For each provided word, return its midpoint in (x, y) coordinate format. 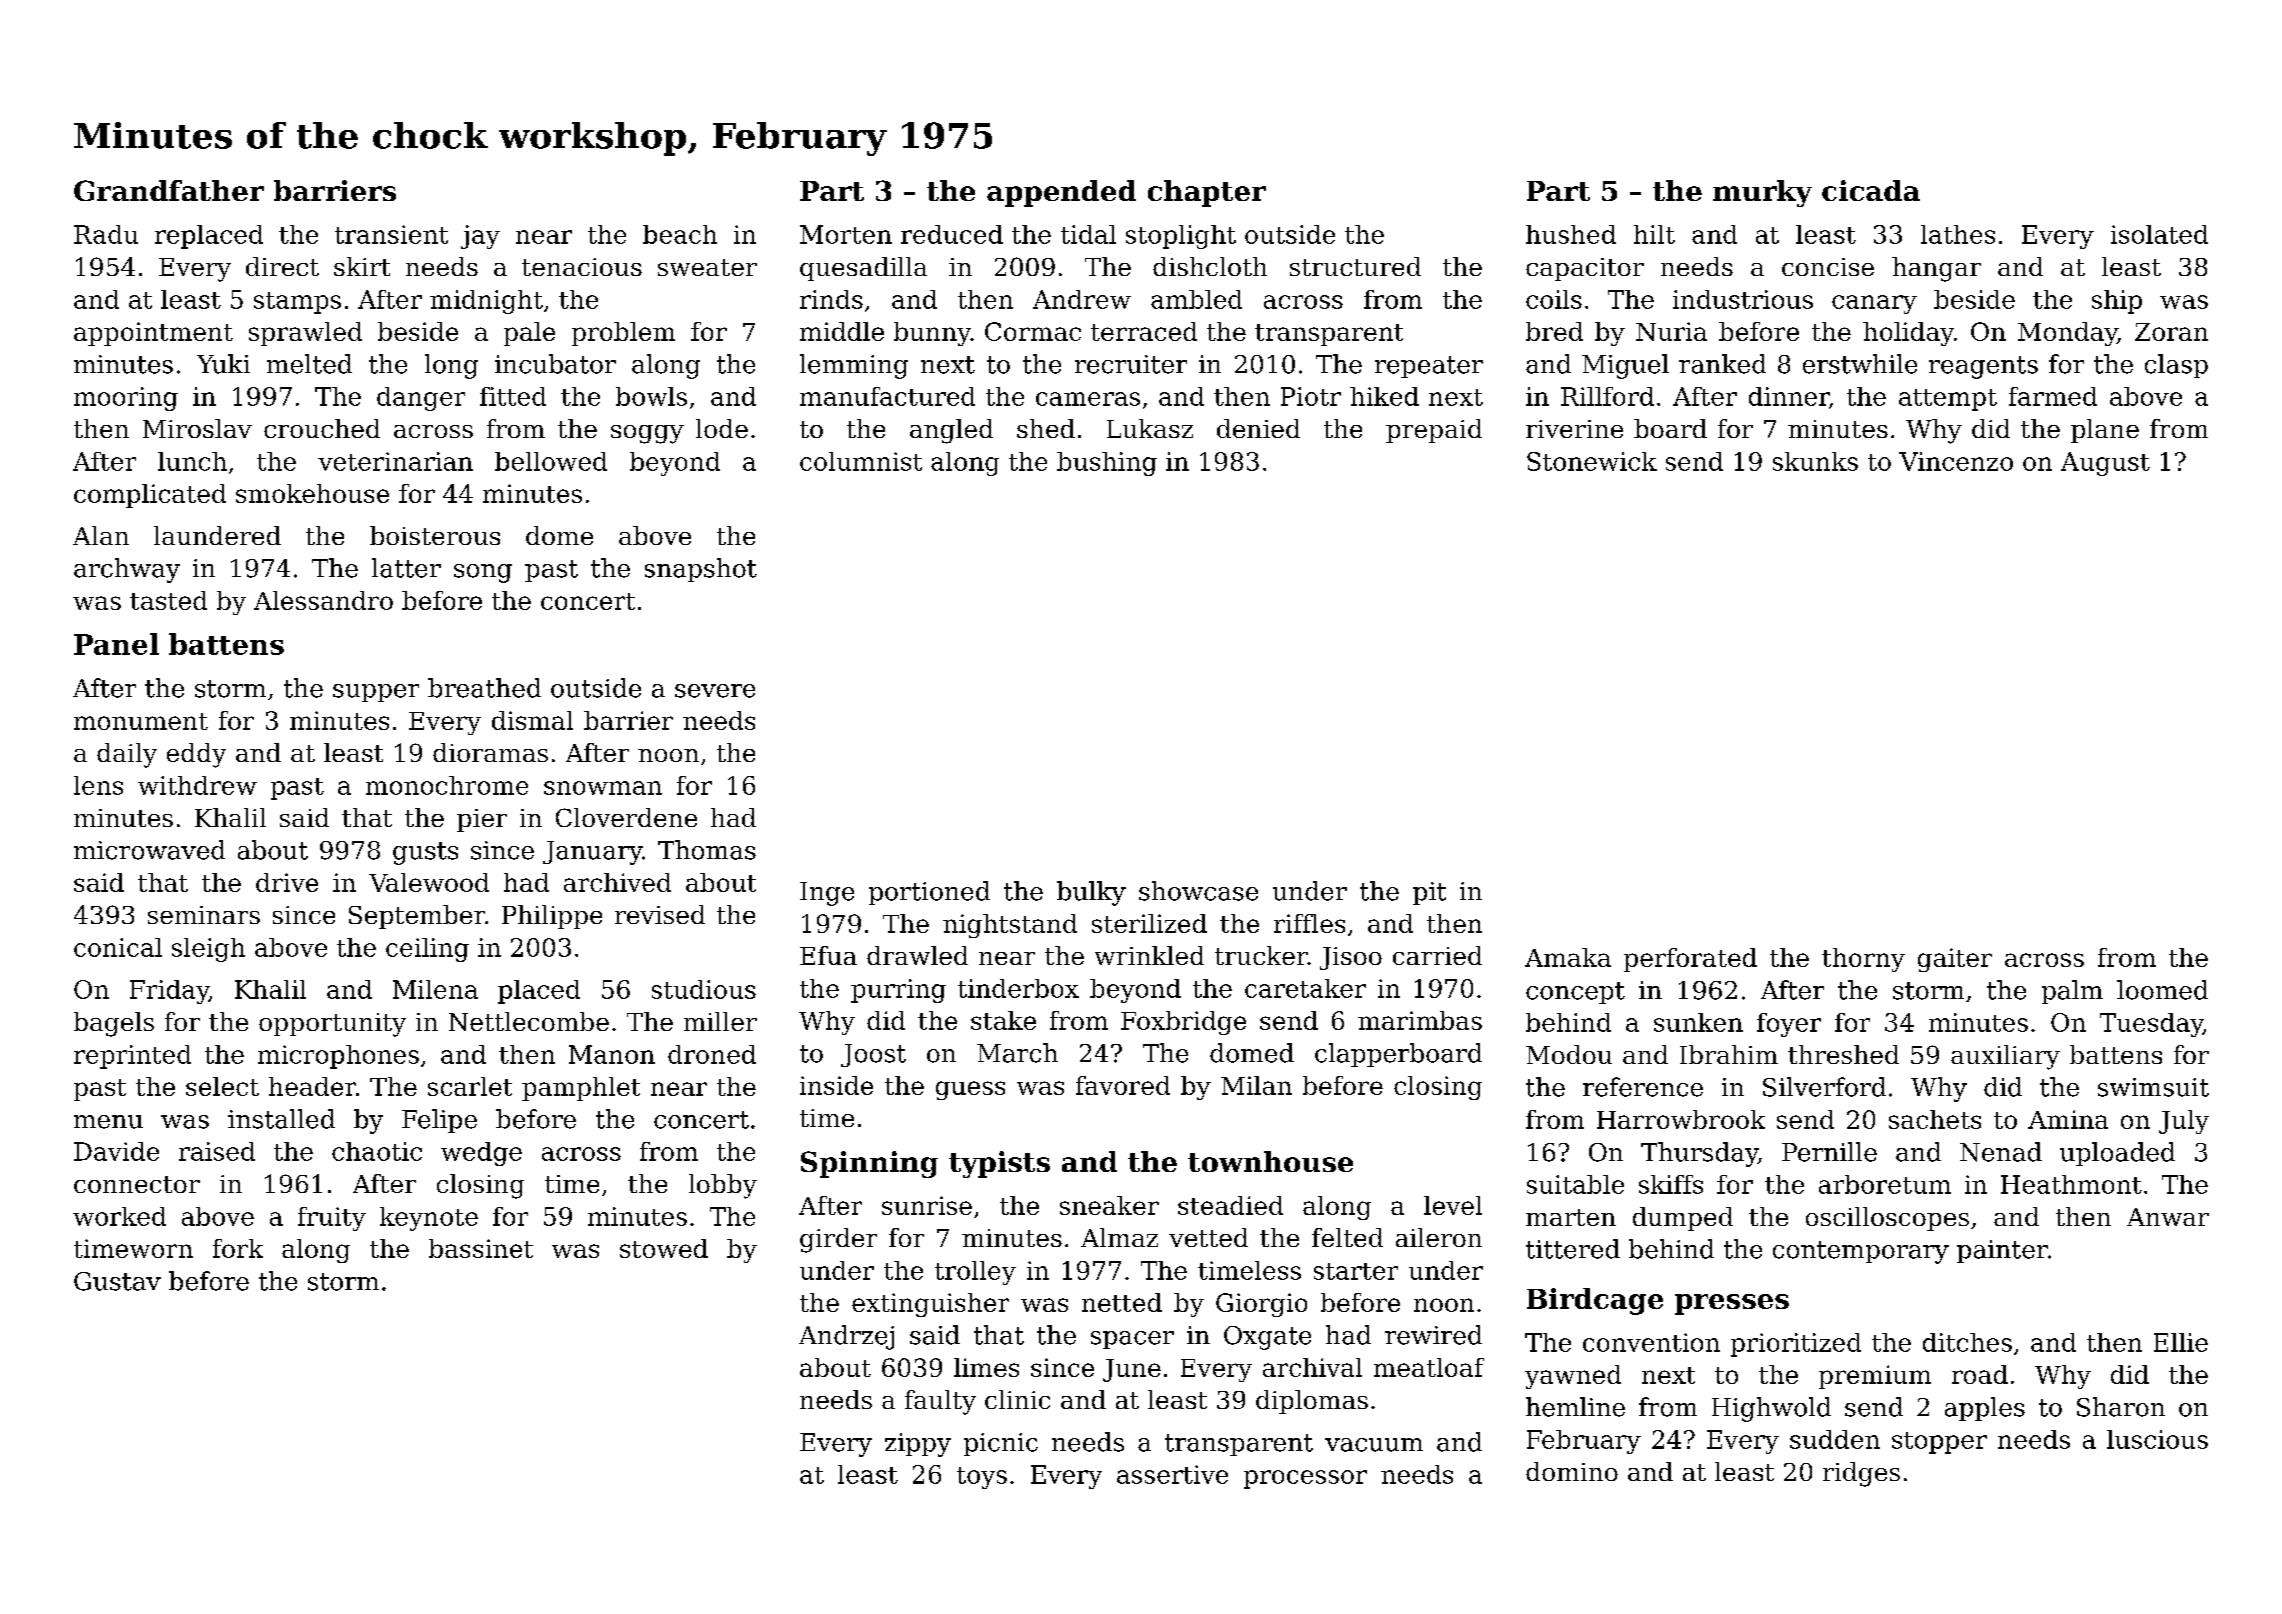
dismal (532, 720)
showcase (1198, 891)
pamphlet (581, 1089)
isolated (2159, 234)
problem (623, 334)
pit (1429, 893)
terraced (1144, 331)
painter (2002, 1251)
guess (970, 1090)
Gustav (117, 1281)
